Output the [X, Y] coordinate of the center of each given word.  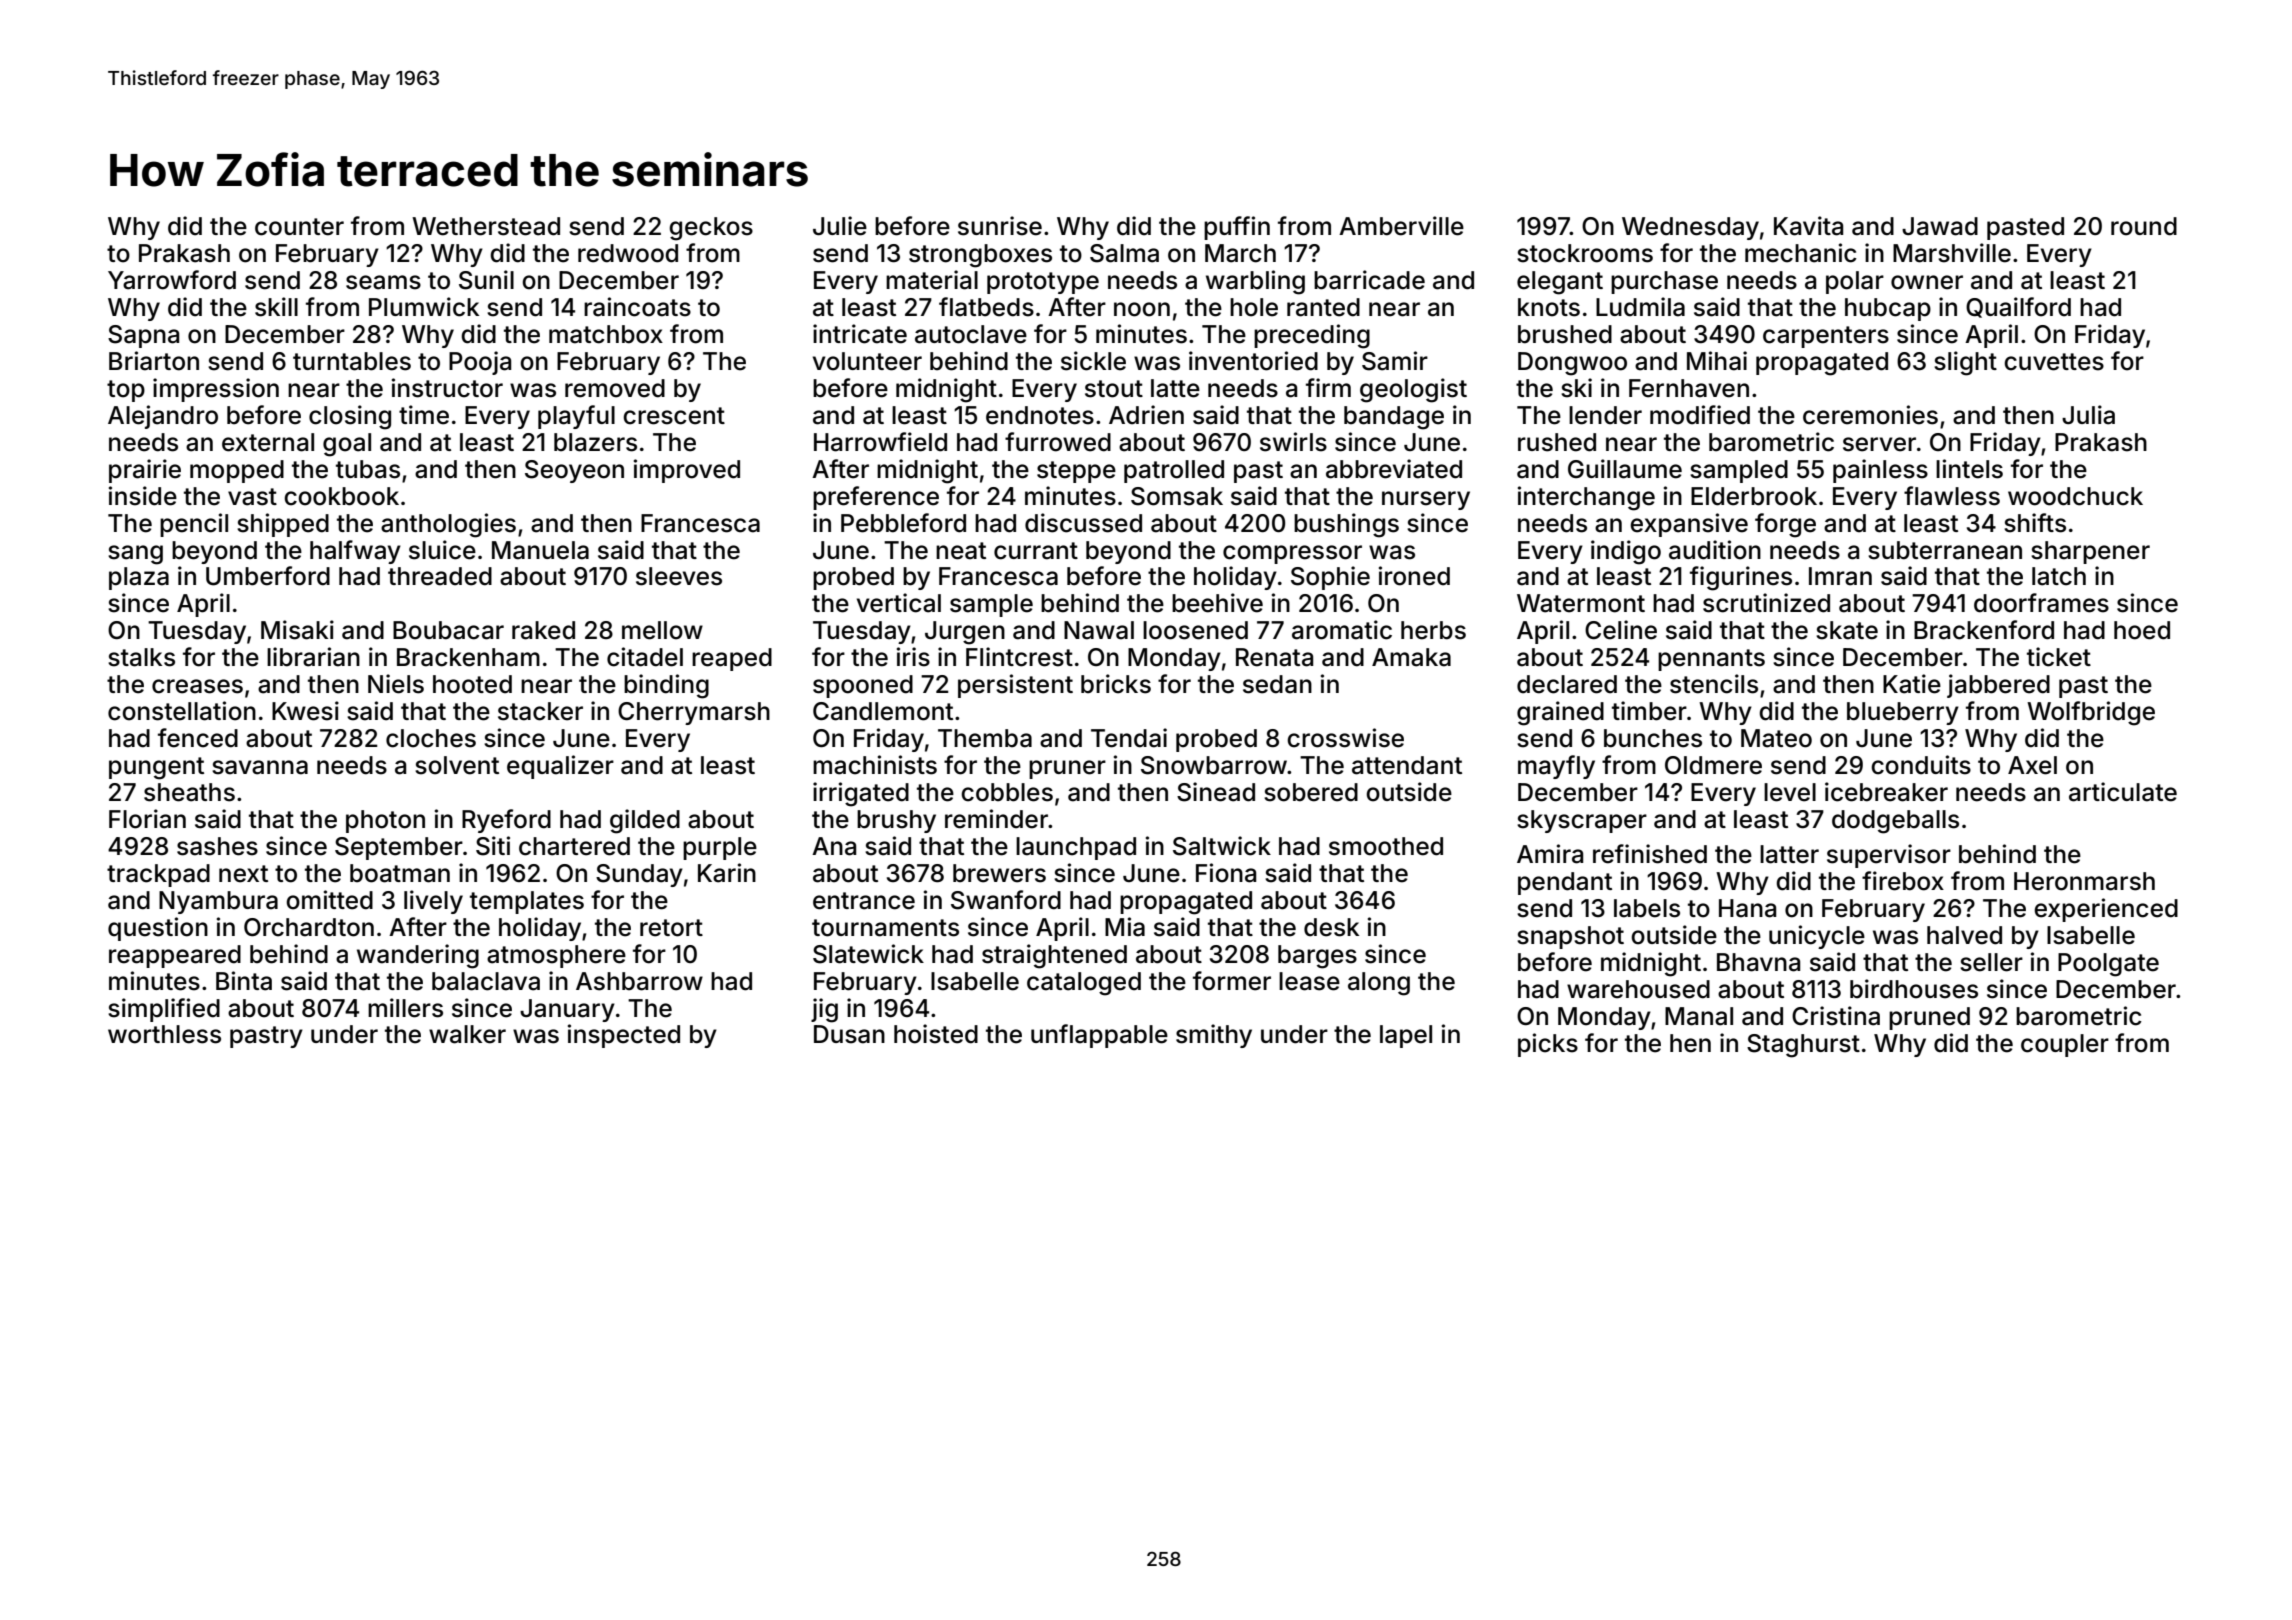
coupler [2065, 1045]
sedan [1277, 684]
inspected [624, 1036]
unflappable [1099, 1036]
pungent [156, 768]
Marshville [1952, 253]
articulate [2123, 792]
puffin [1237, 228]
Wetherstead [486, 226]
